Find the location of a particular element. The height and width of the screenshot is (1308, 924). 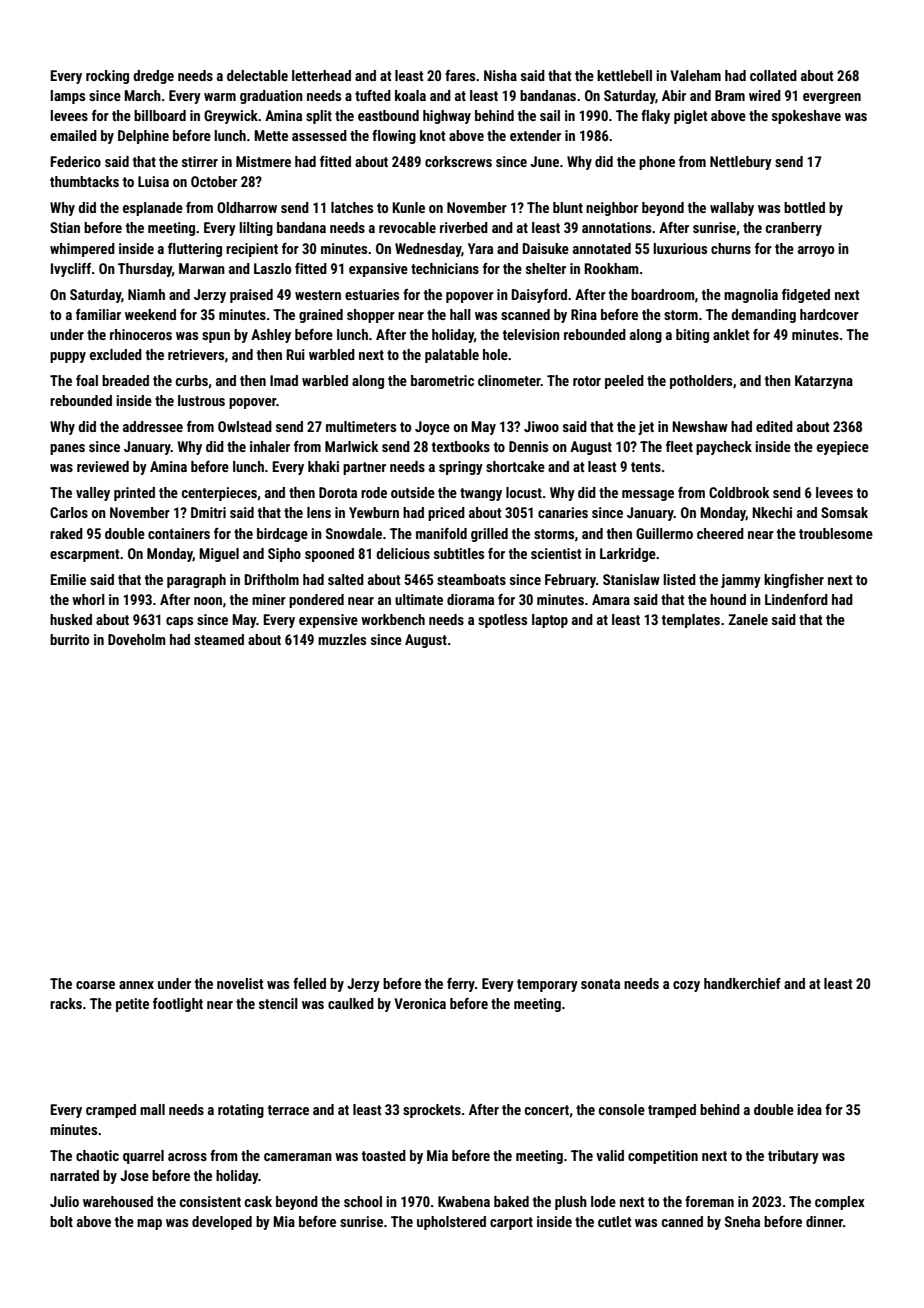

burrito is located at coordinates (69, 639).
